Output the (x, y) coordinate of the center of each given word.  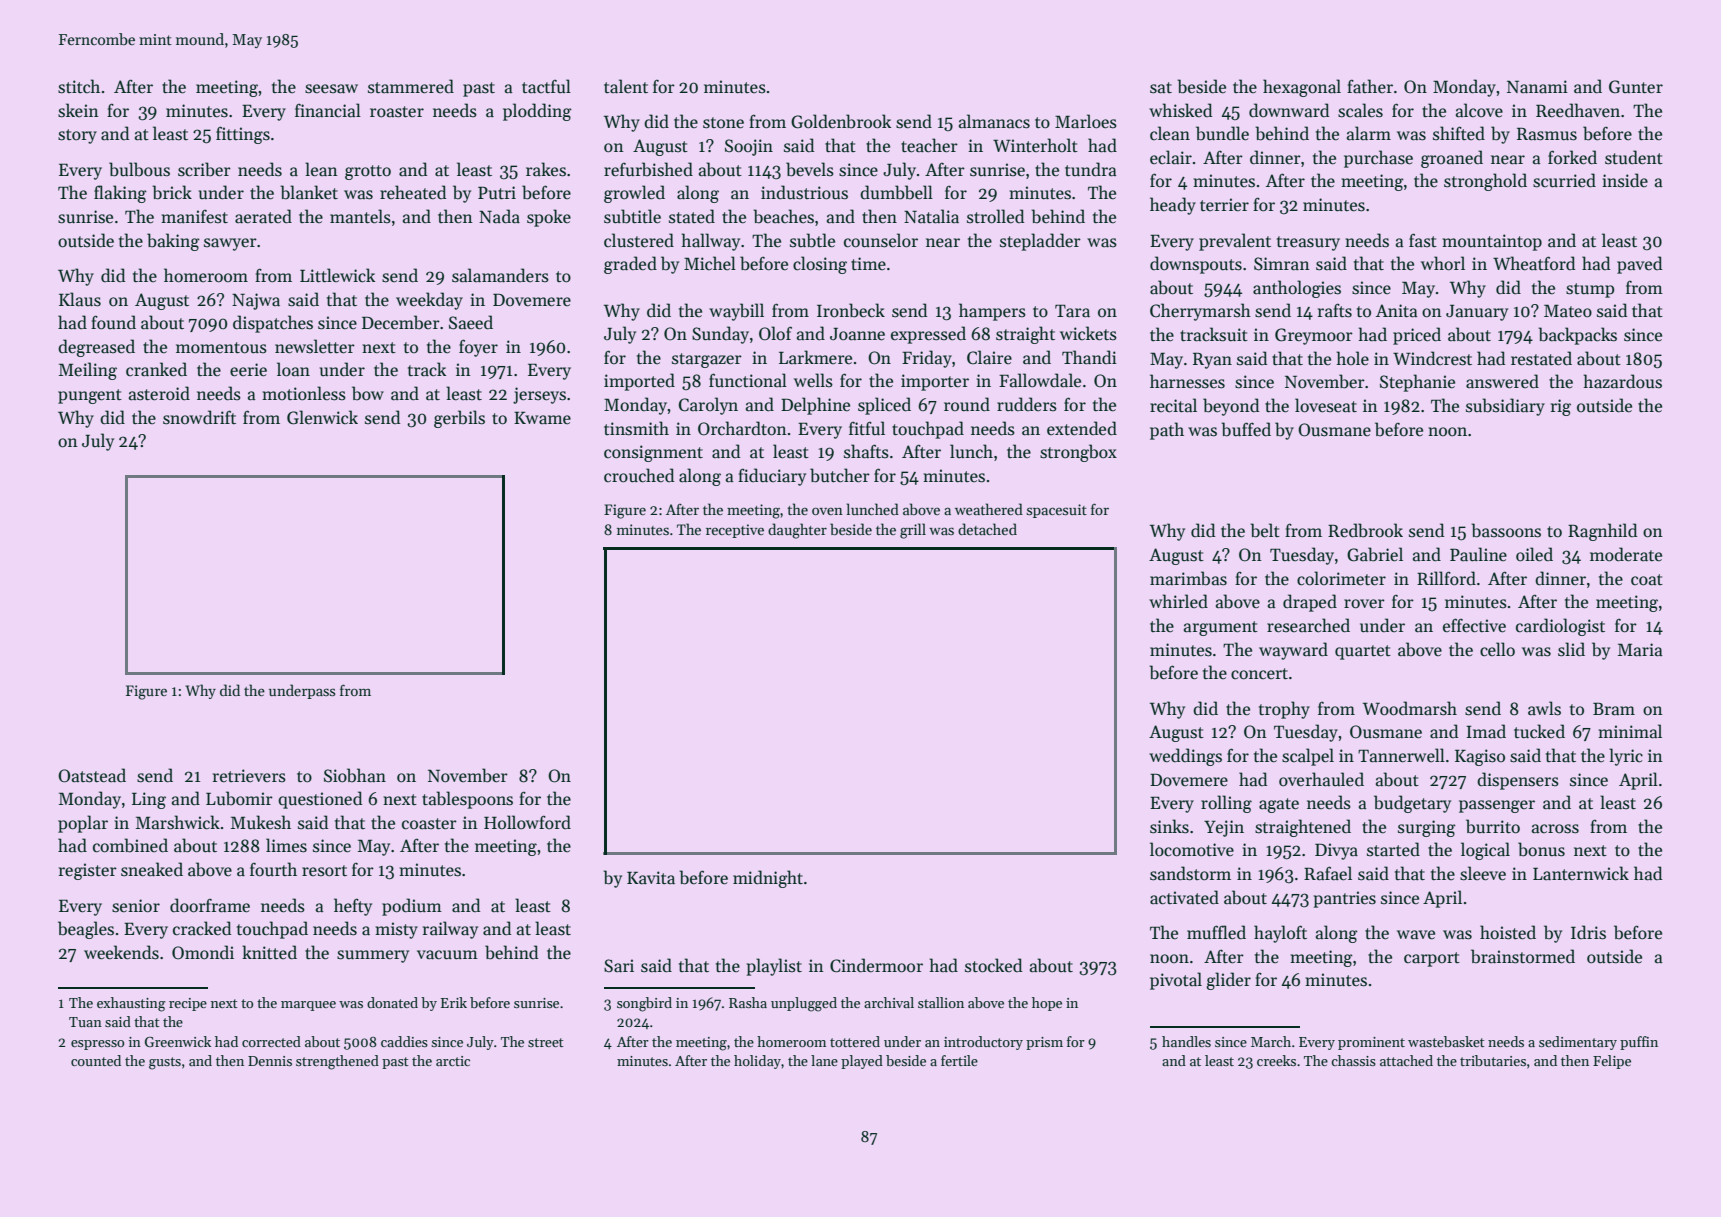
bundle (1222, 133)
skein (78, 110)
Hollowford (527, 822)
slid (1571, 649)
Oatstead (92, 775)
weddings (1185, 757)
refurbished (648, 169)
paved (1639, 265)
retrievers (249, 776)
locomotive (1192, 849)
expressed (928, 335)
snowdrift (199, 417)
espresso (97, 1045)
